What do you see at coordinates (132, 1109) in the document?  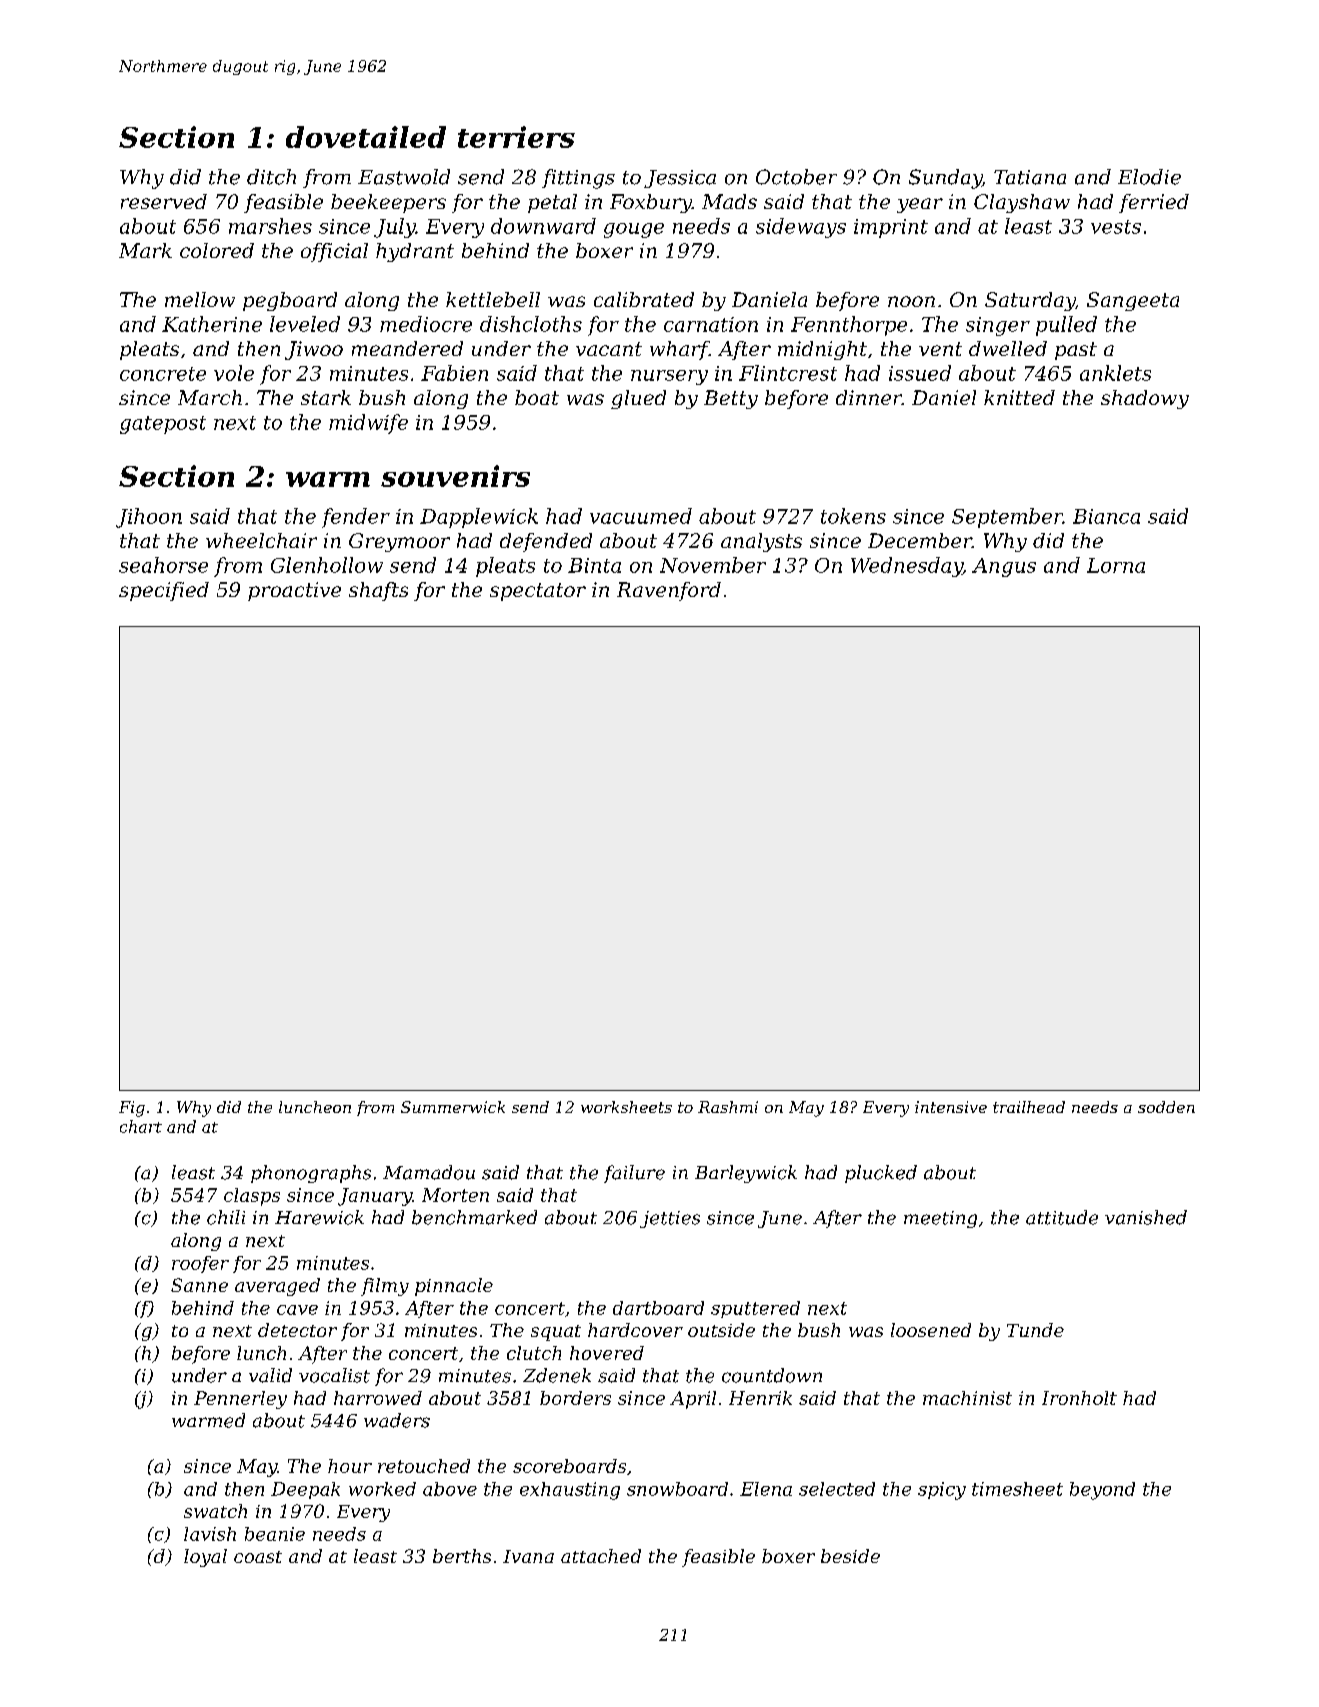 I see `Fig` at bounding box center [132, 1109].
